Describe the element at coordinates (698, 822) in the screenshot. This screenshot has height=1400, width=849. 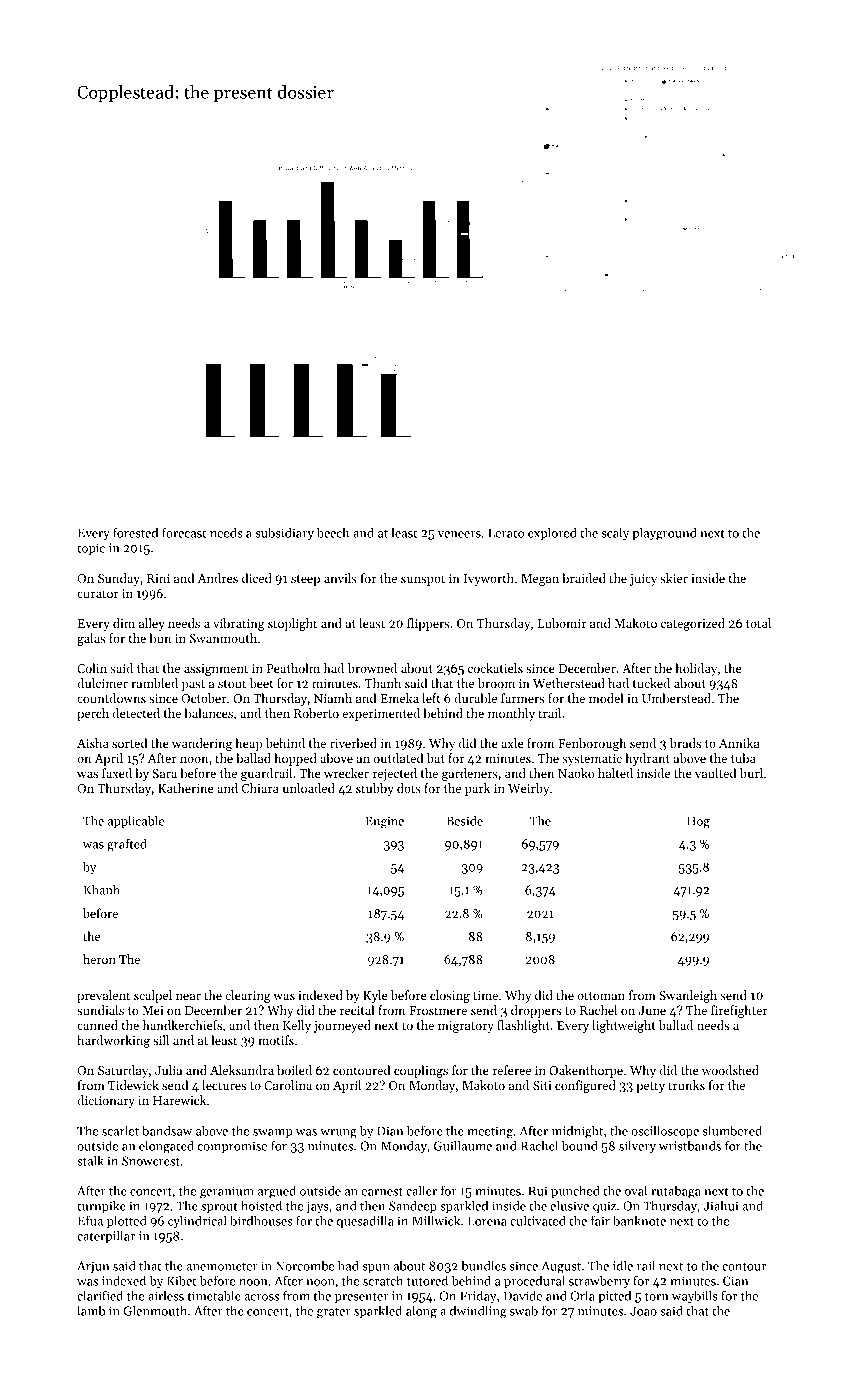
I see `Hog` at that location.
